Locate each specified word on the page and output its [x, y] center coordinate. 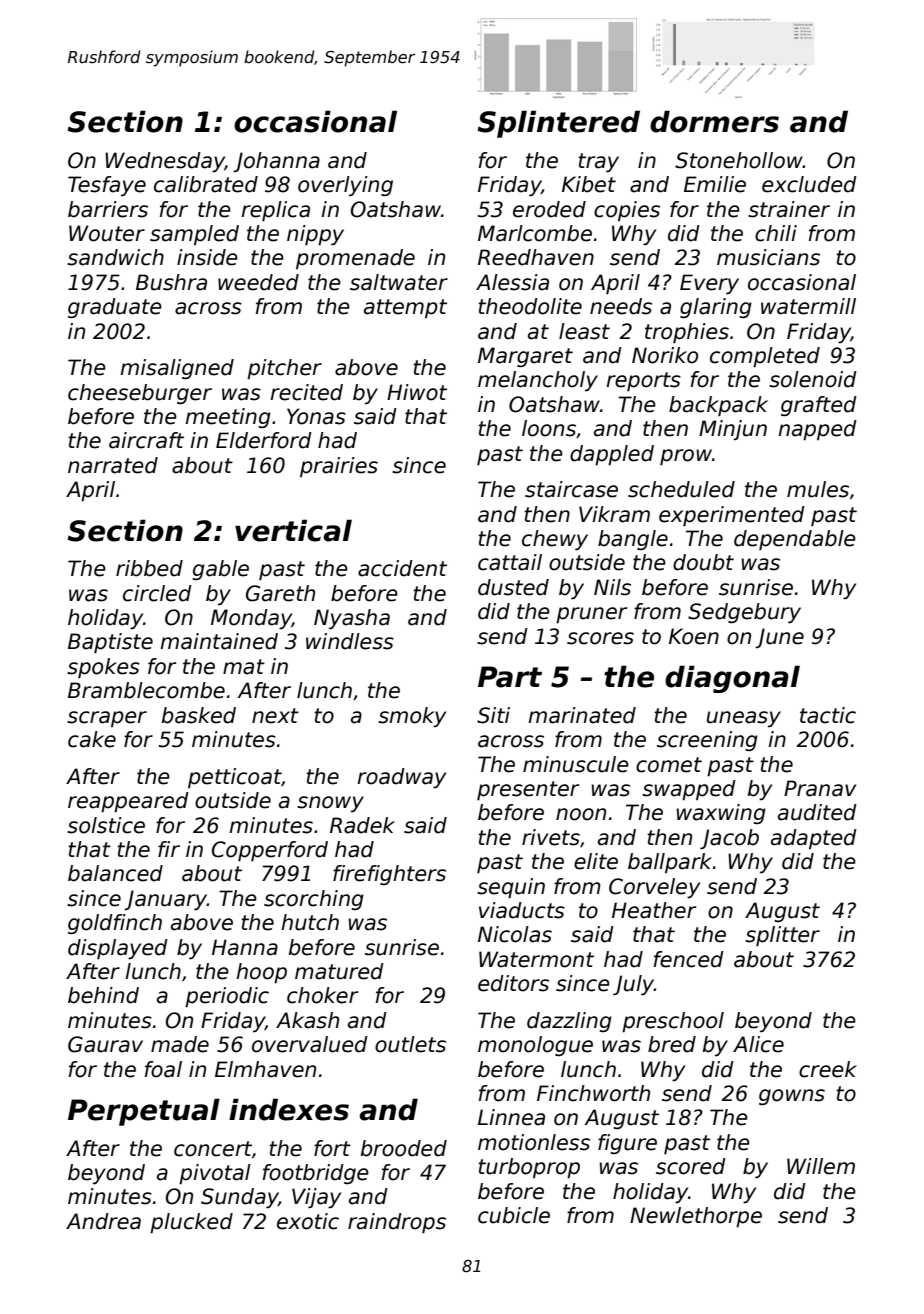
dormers [714, 121]
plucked [191, 1223]
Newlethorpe [696, 1217]
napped [817, 430]
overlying [345, 186]
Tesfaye [107, 186]
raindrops [397, 1223]
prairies [339, 467]
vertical [293, 530]
